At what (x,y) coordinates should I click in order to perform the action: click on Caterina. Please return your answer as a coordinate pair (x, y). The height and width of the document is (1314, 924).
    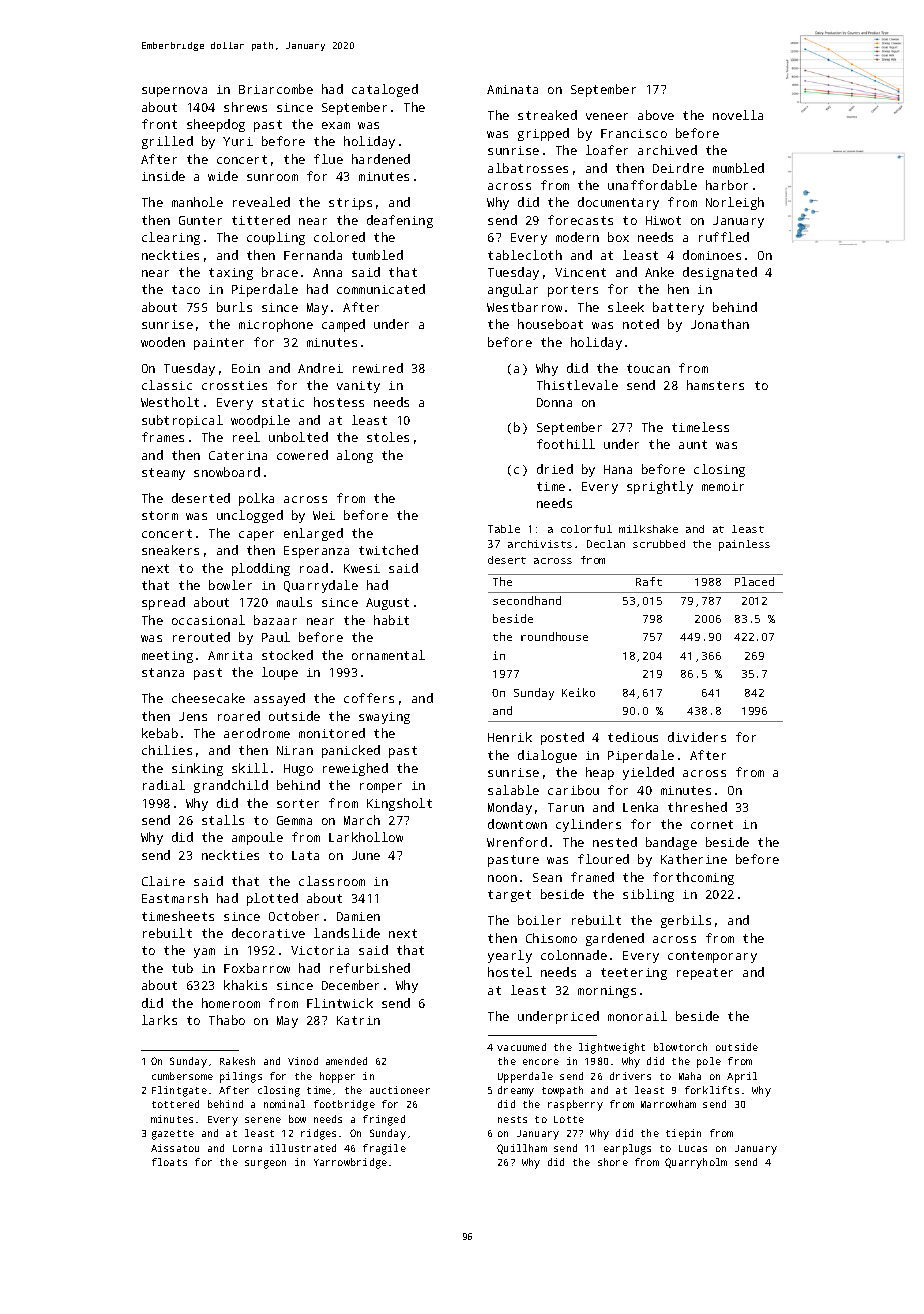
    Looking at the image, I should click on (238, 455).
